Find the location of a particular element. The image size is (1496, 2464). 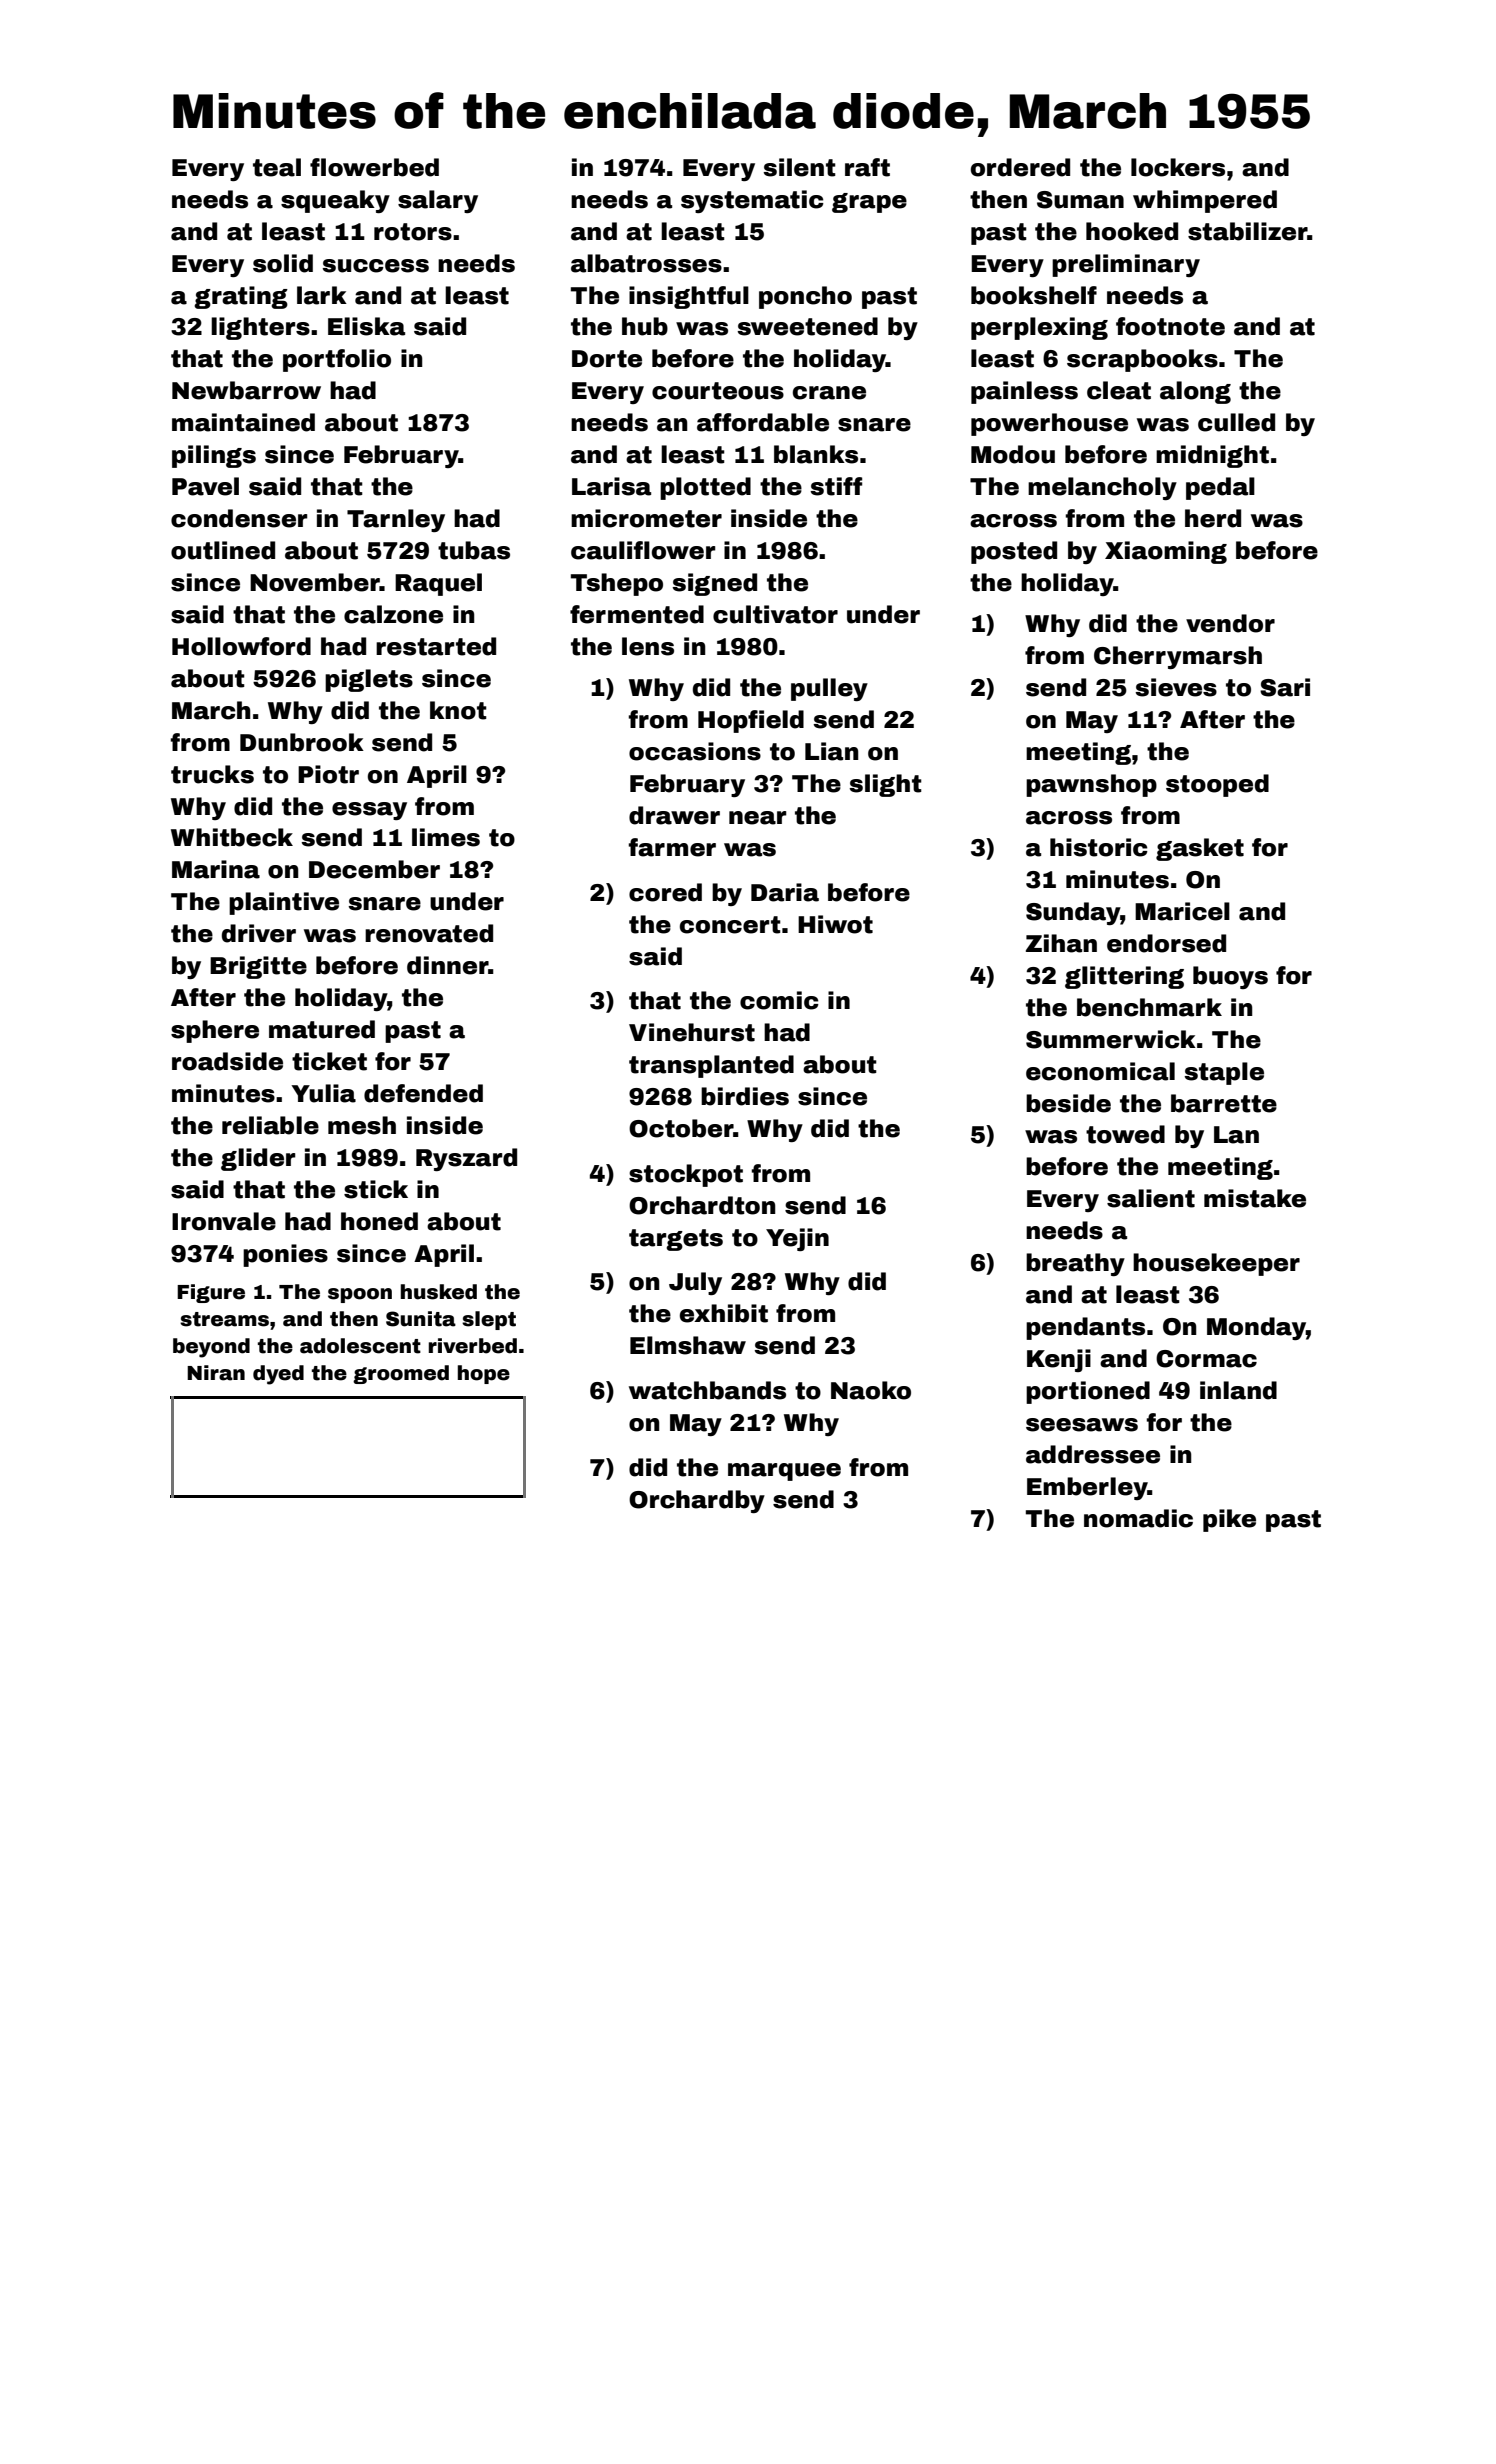

perplexing is located at coordinates (1039, 328).
